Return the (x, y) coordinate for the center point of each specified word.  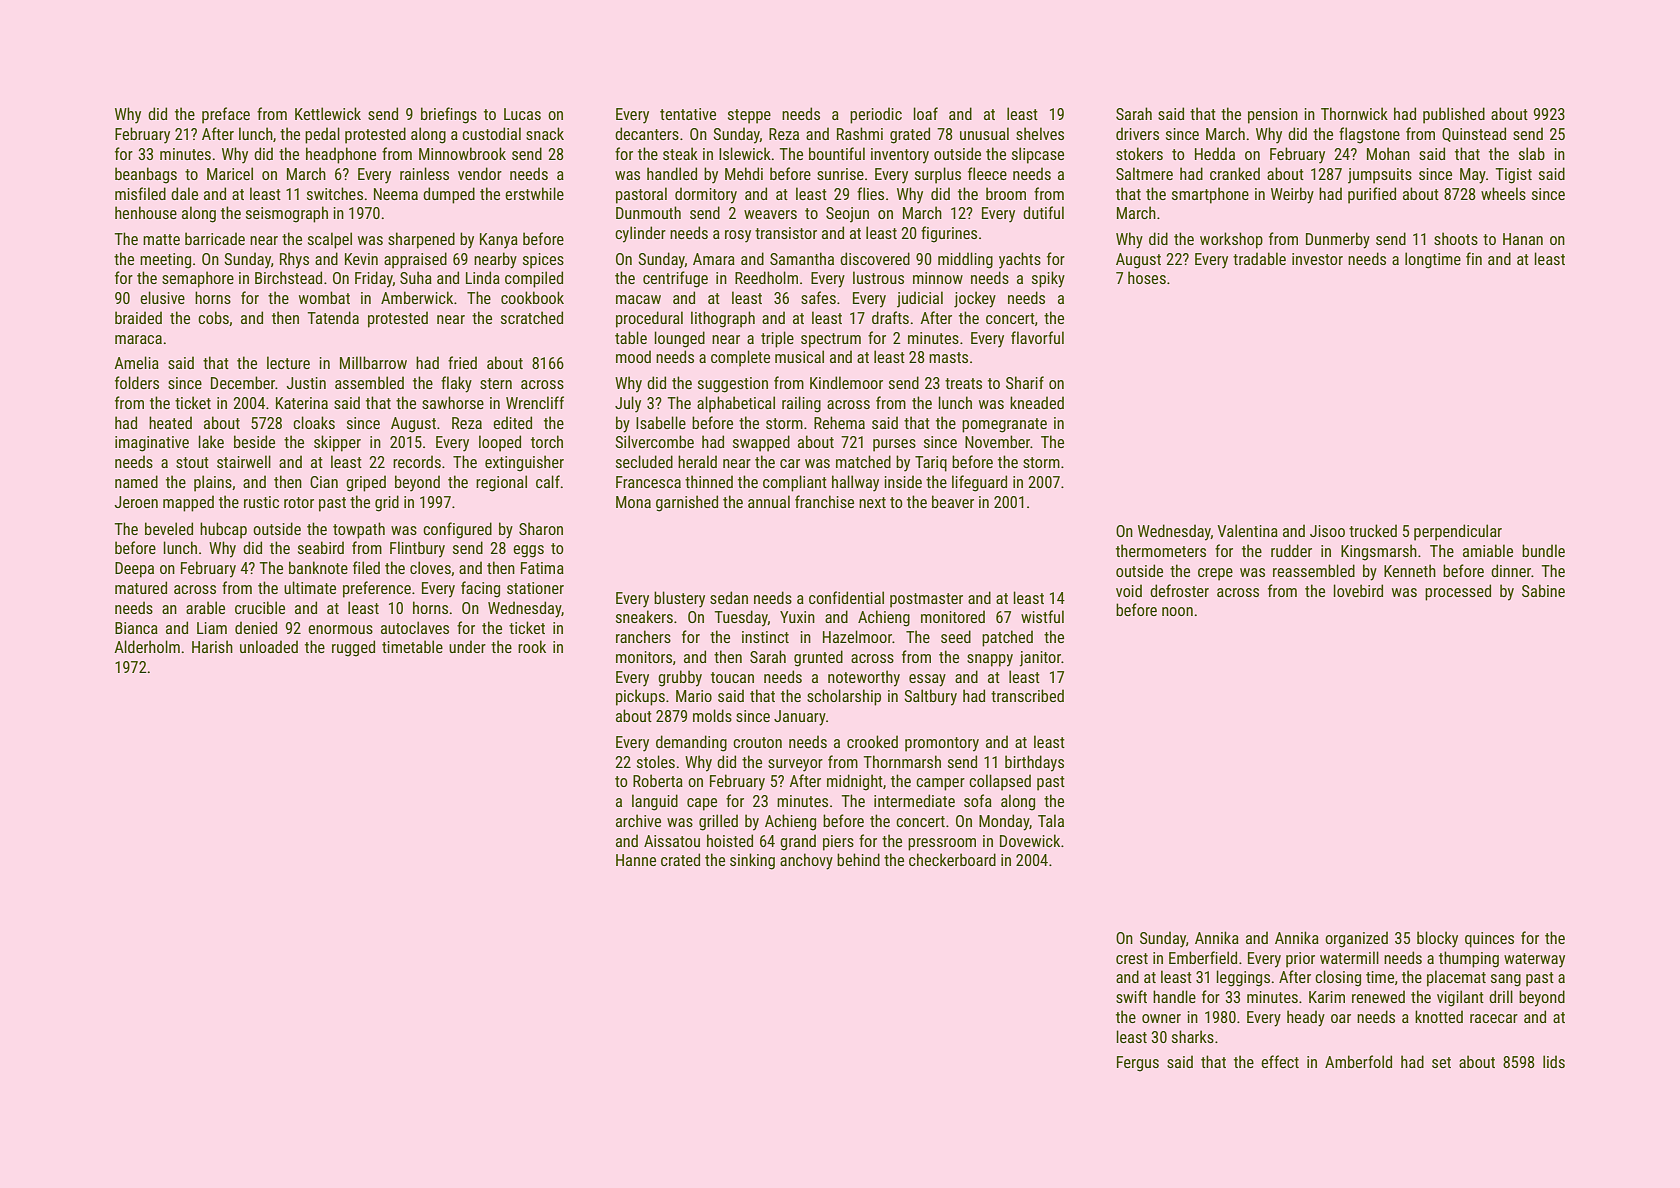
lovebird (1358, 590)
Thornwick (1354, 113)
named (136, 481)
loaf (926, 113)
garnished (687, 503)
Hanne (636, 860)
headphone (341, 155)
